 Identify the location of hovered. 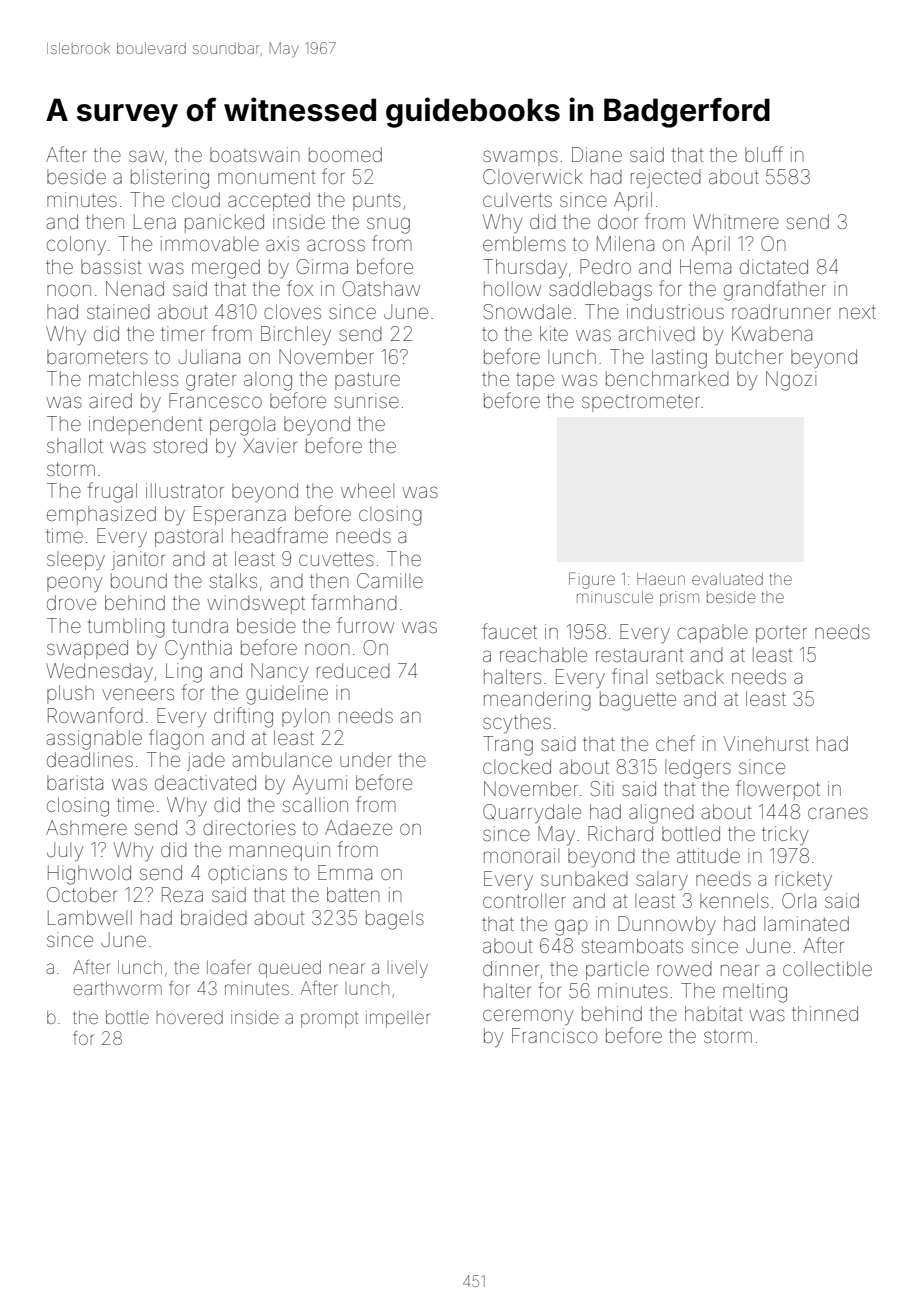
(189, 1017).
